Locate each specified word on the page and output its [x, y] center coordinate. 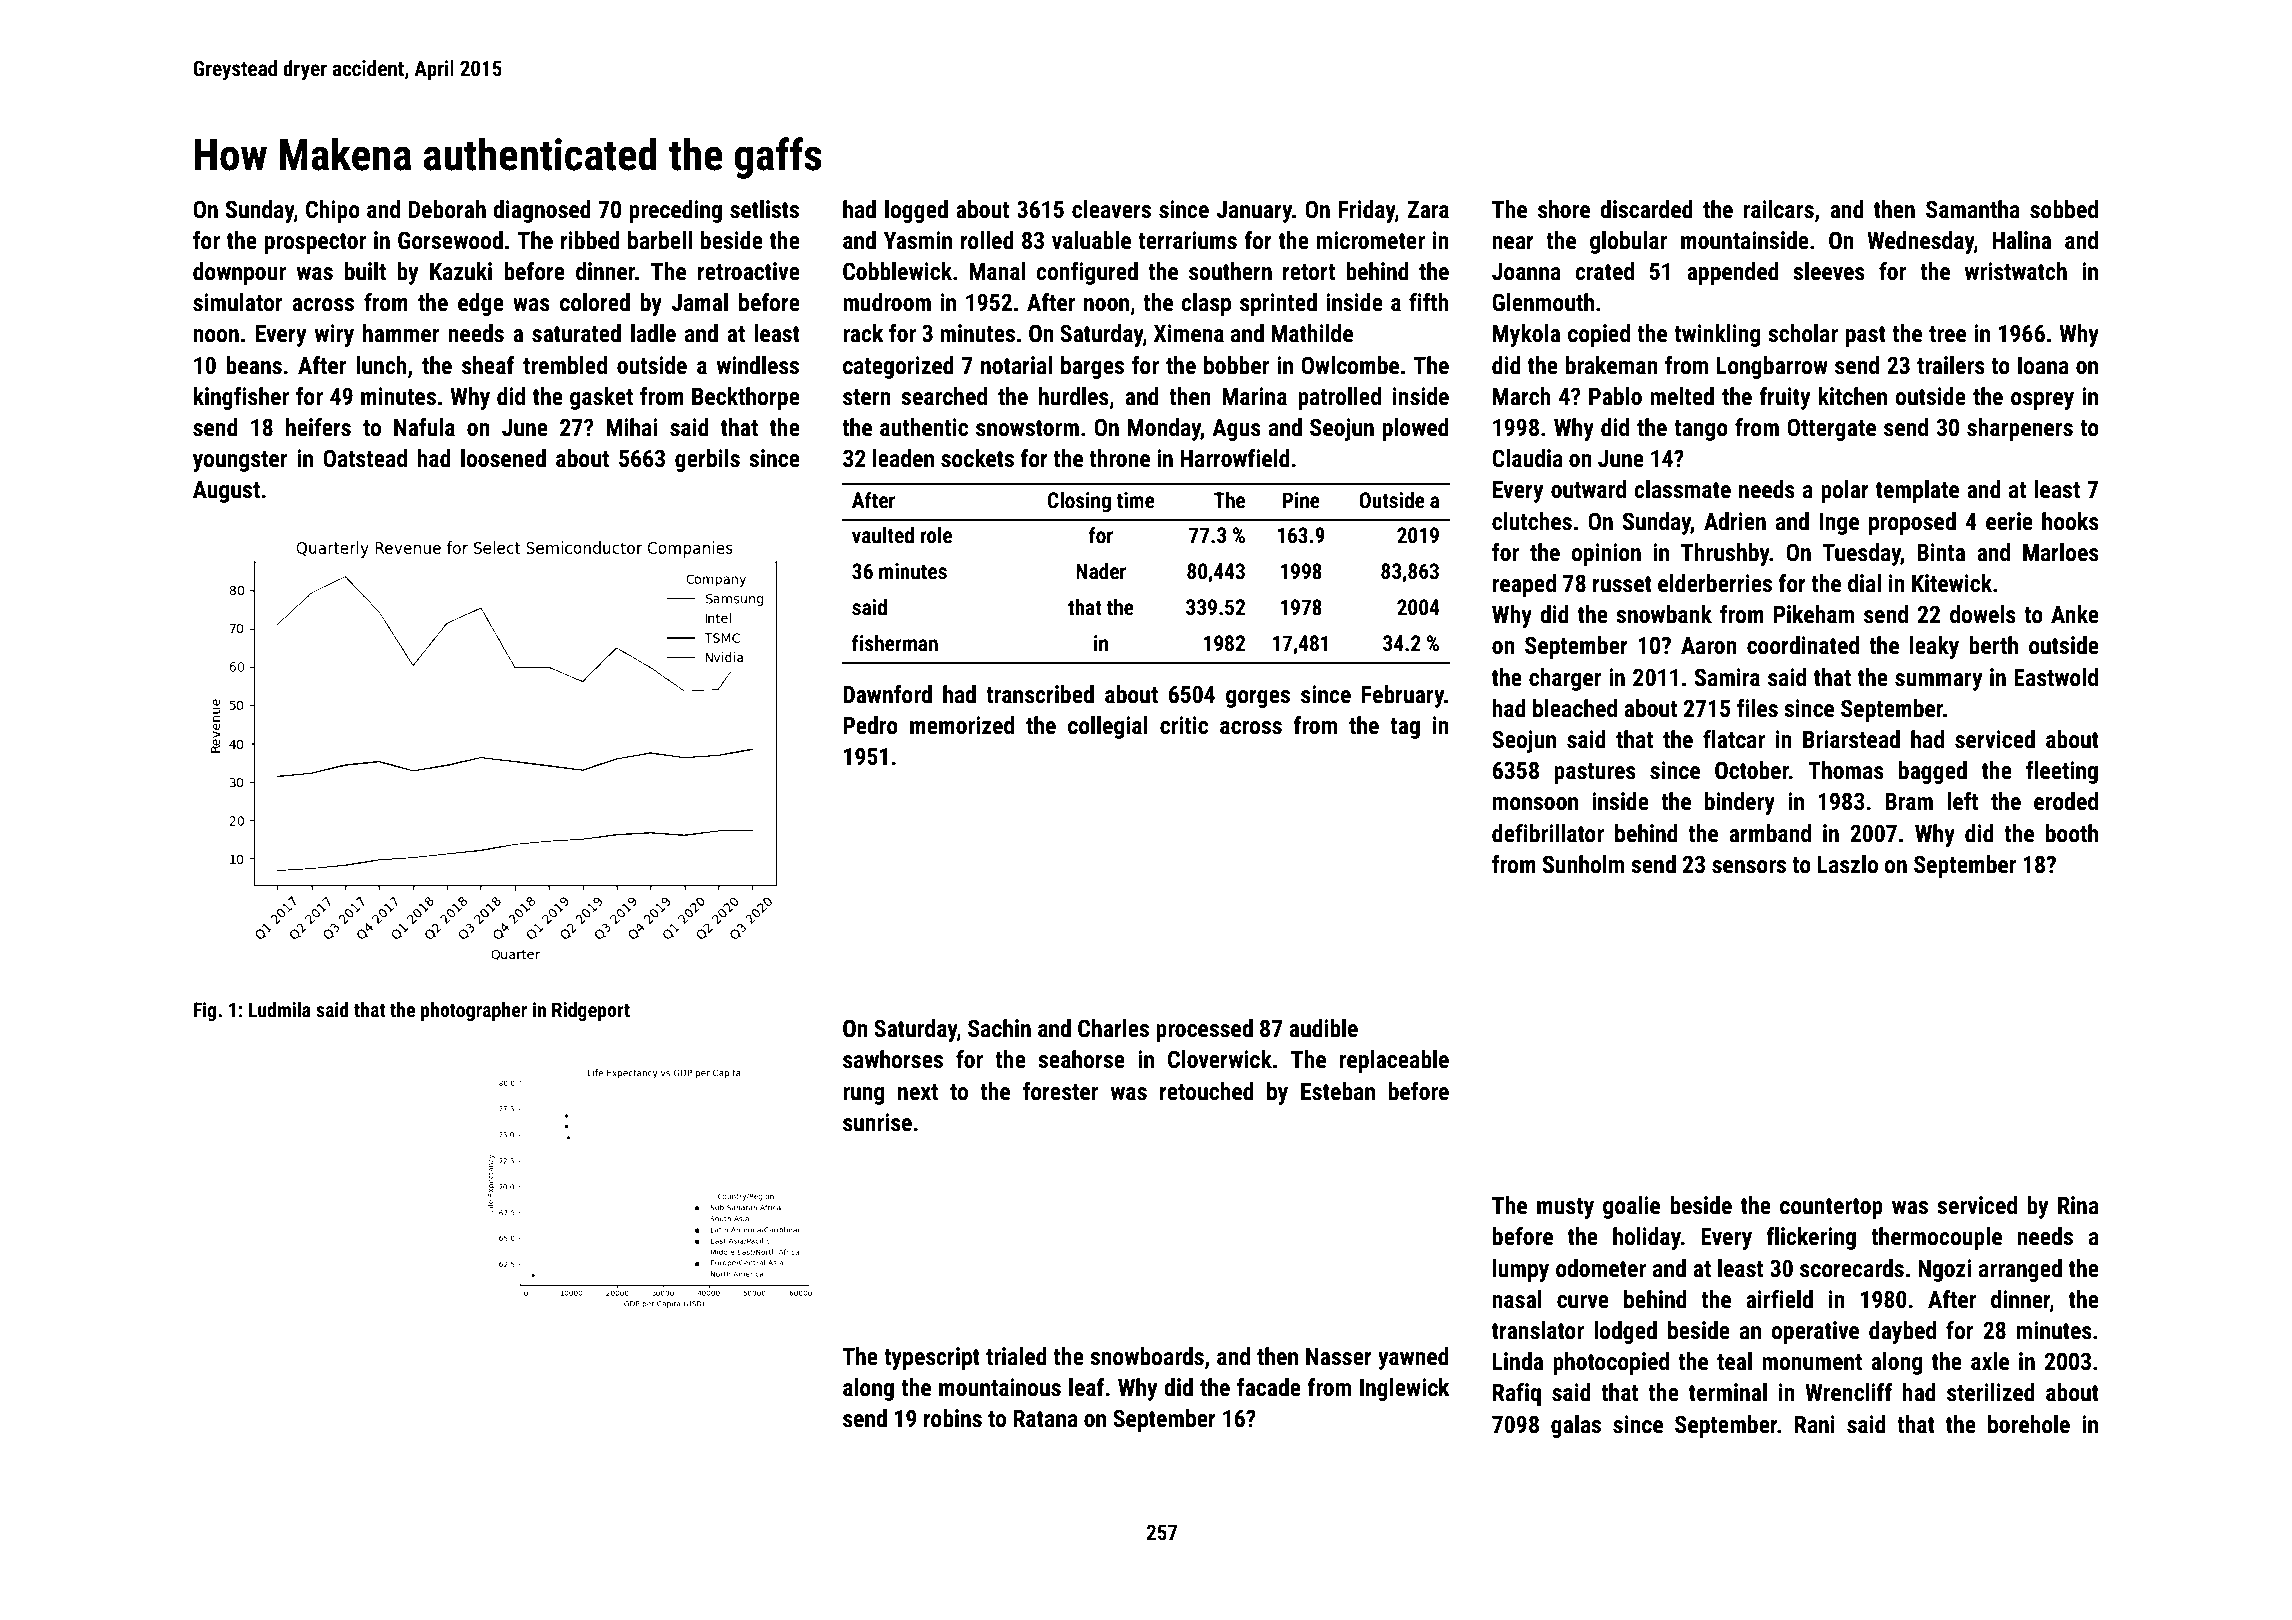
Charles [1113, 1028]
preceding [675, 211]
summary [1938, 682]
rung [863, 1096]
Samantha [1973, 209]
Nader [1101, 571]
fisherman [895, 643]
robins [953, 1418]
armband [1770, 833]
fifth [1429, 302]
